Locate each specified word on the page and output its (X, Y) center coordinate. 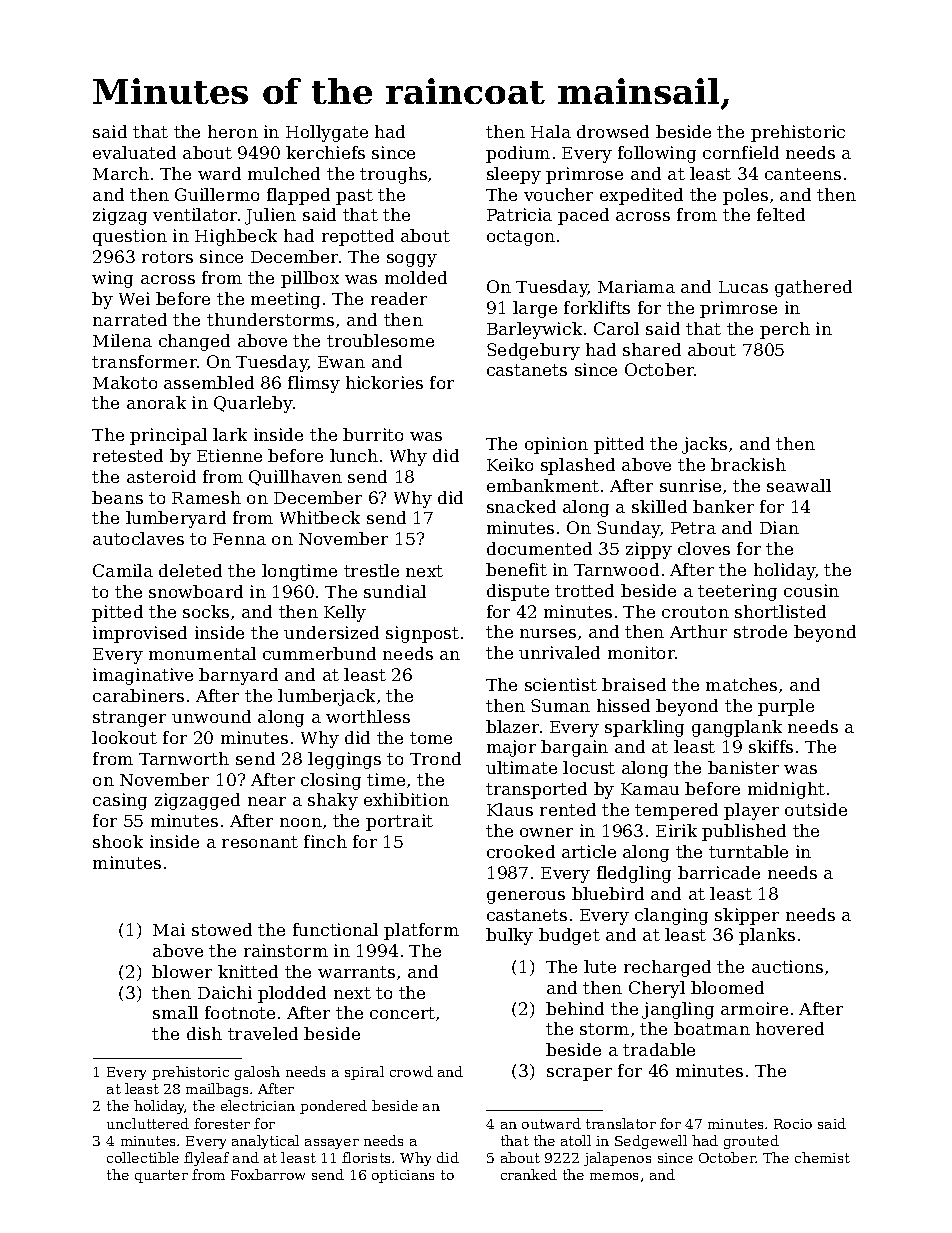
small (175, 1012)
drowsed (613, 131)
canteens (803, 174)
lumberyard (176, 519)
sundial (395, 591)
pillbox (310, 279)
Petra (693, 528)
